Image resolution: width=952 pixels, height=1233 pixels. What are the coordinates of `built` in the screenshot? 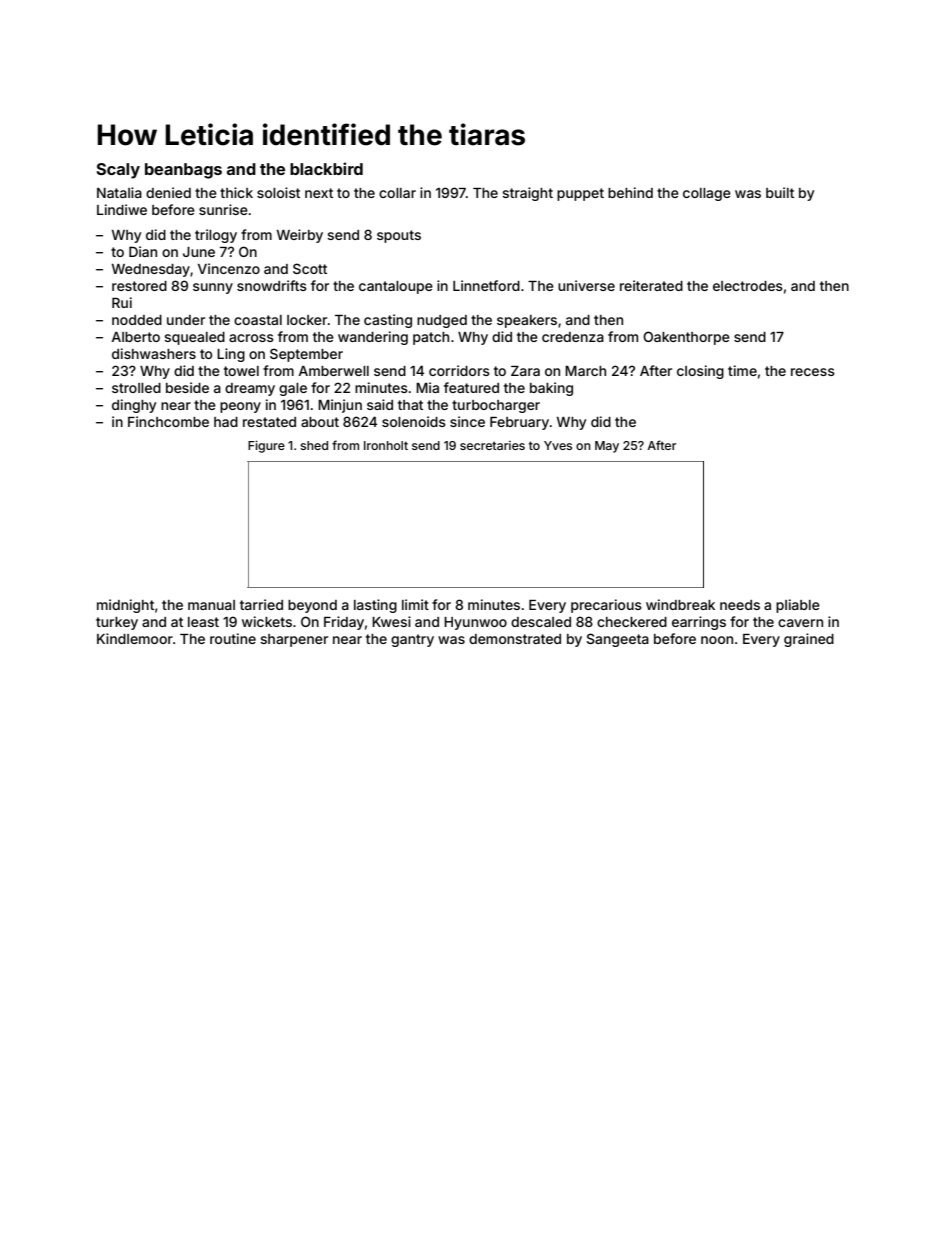 It's located at (780, 192).
